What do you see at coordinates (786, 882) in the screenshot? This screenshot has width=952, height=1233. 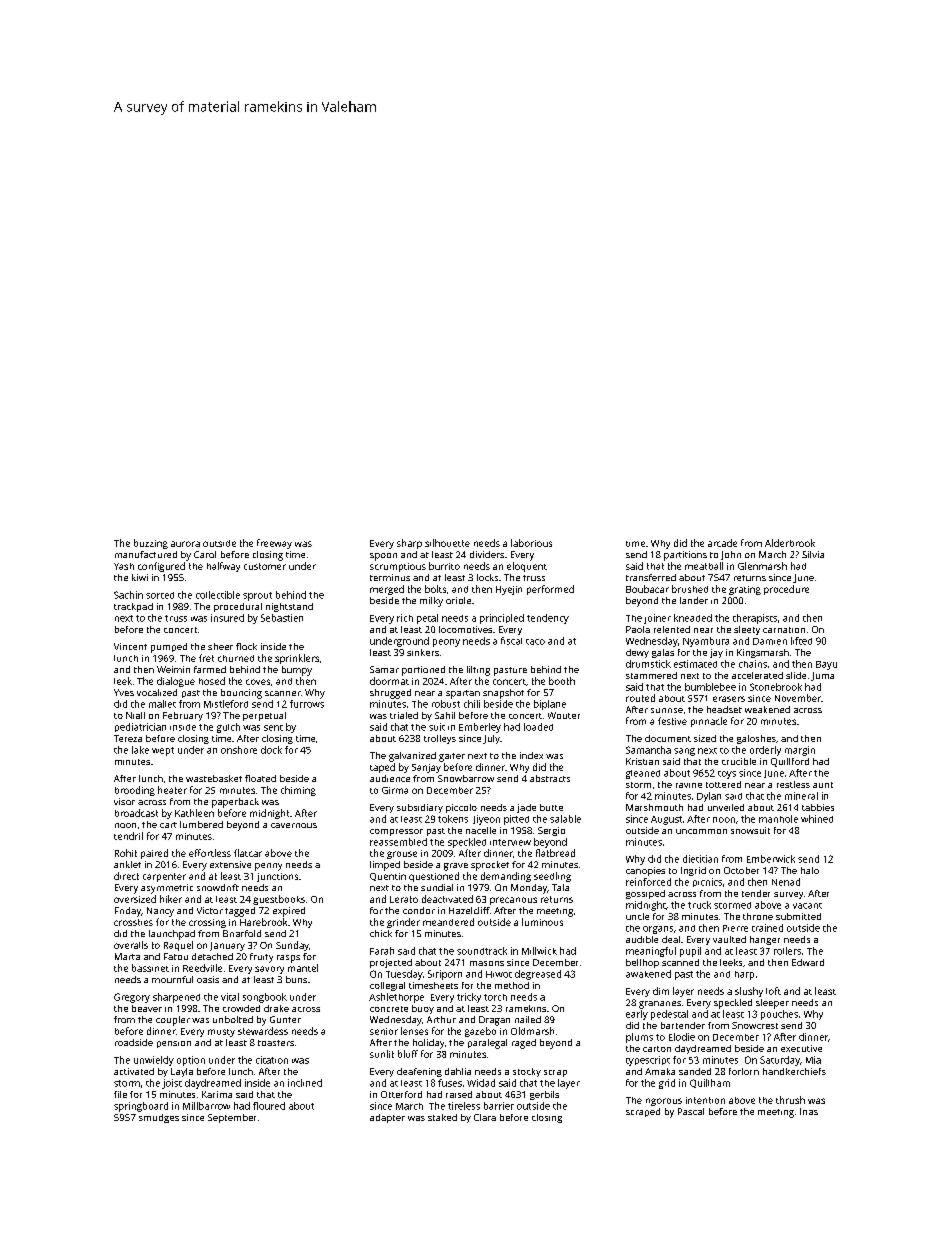 I see `Nenad` at bounding box center [786, 882].
